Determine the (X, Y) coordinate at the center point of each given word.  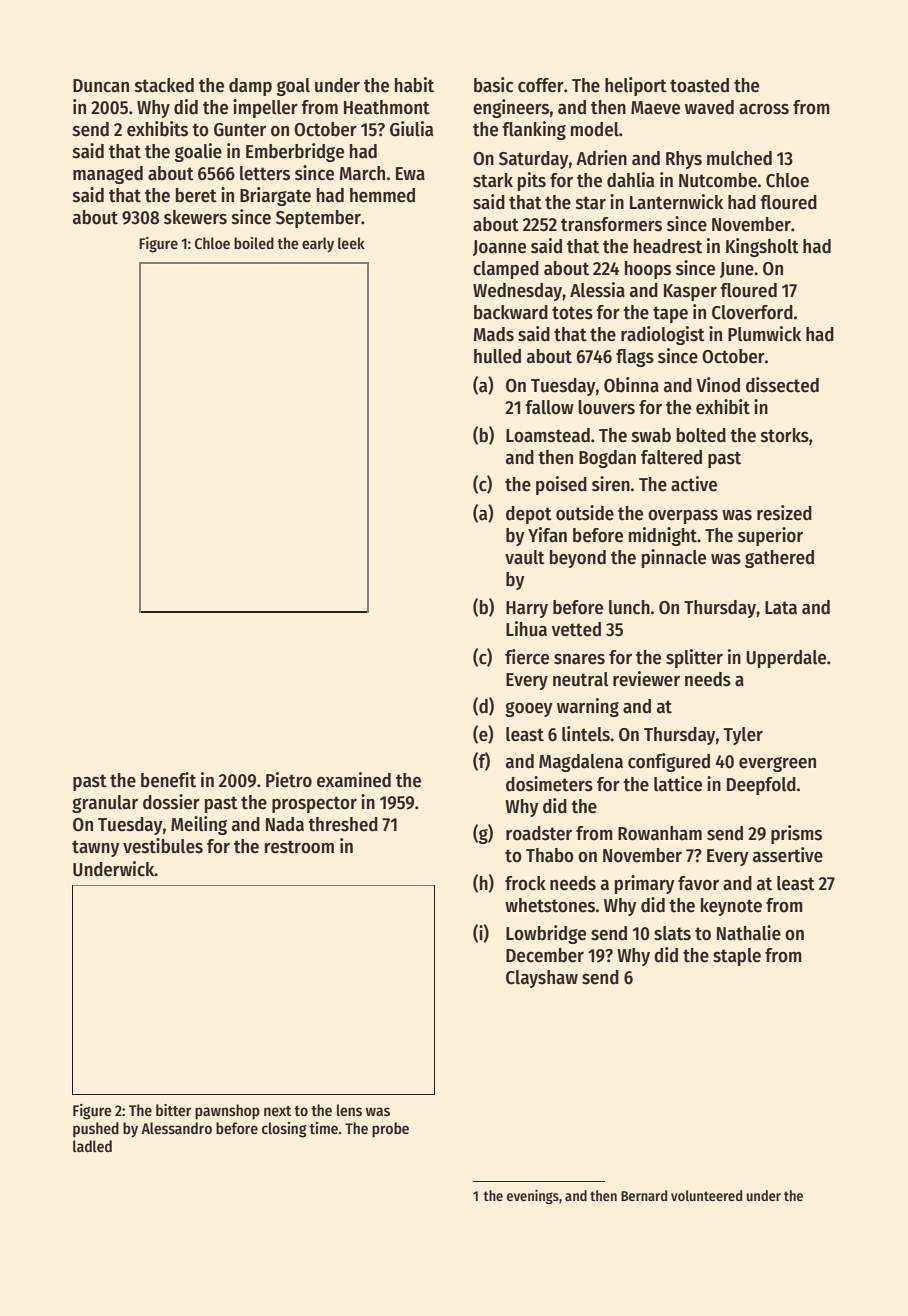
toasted (699, 85)
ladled (92, 1146)
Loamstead (548, 435)
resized (784, 513)
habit (414, 85)
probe (390, 1130)
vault (525, 557)
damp (250, 87)
